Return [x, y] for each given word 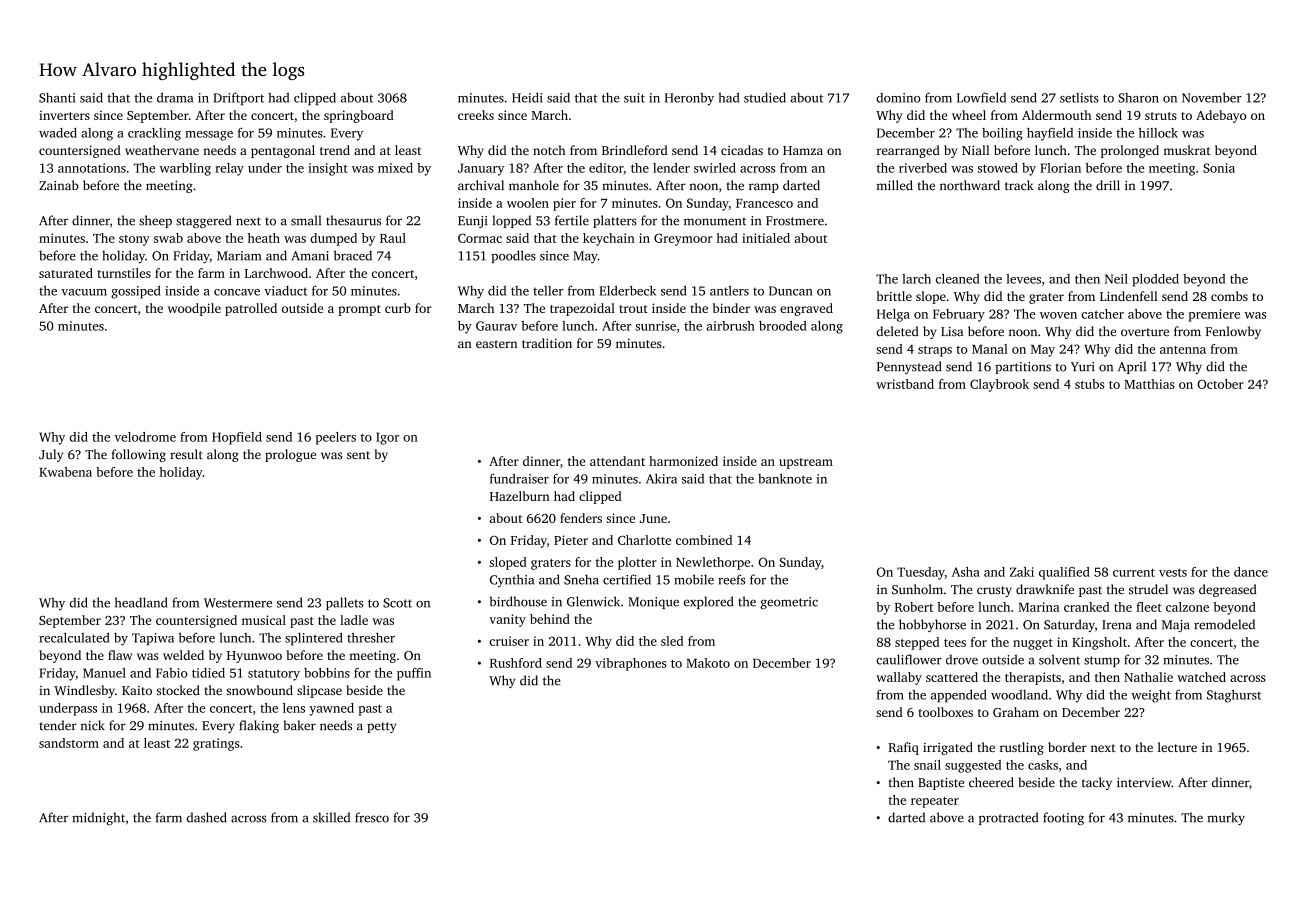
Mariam [239, 256]
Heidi [527, 97]
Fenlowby [1233, 332]
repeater [935, 802]
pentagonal [283, 151]
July [51, 455]
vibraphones [630, 664]
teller [548, 291]
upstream [806, 463]
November [1212, 97]
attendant [617, 461]
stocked [178, 690]
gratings [216, 744]
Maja [1176, 626]
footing [1063, 818]
